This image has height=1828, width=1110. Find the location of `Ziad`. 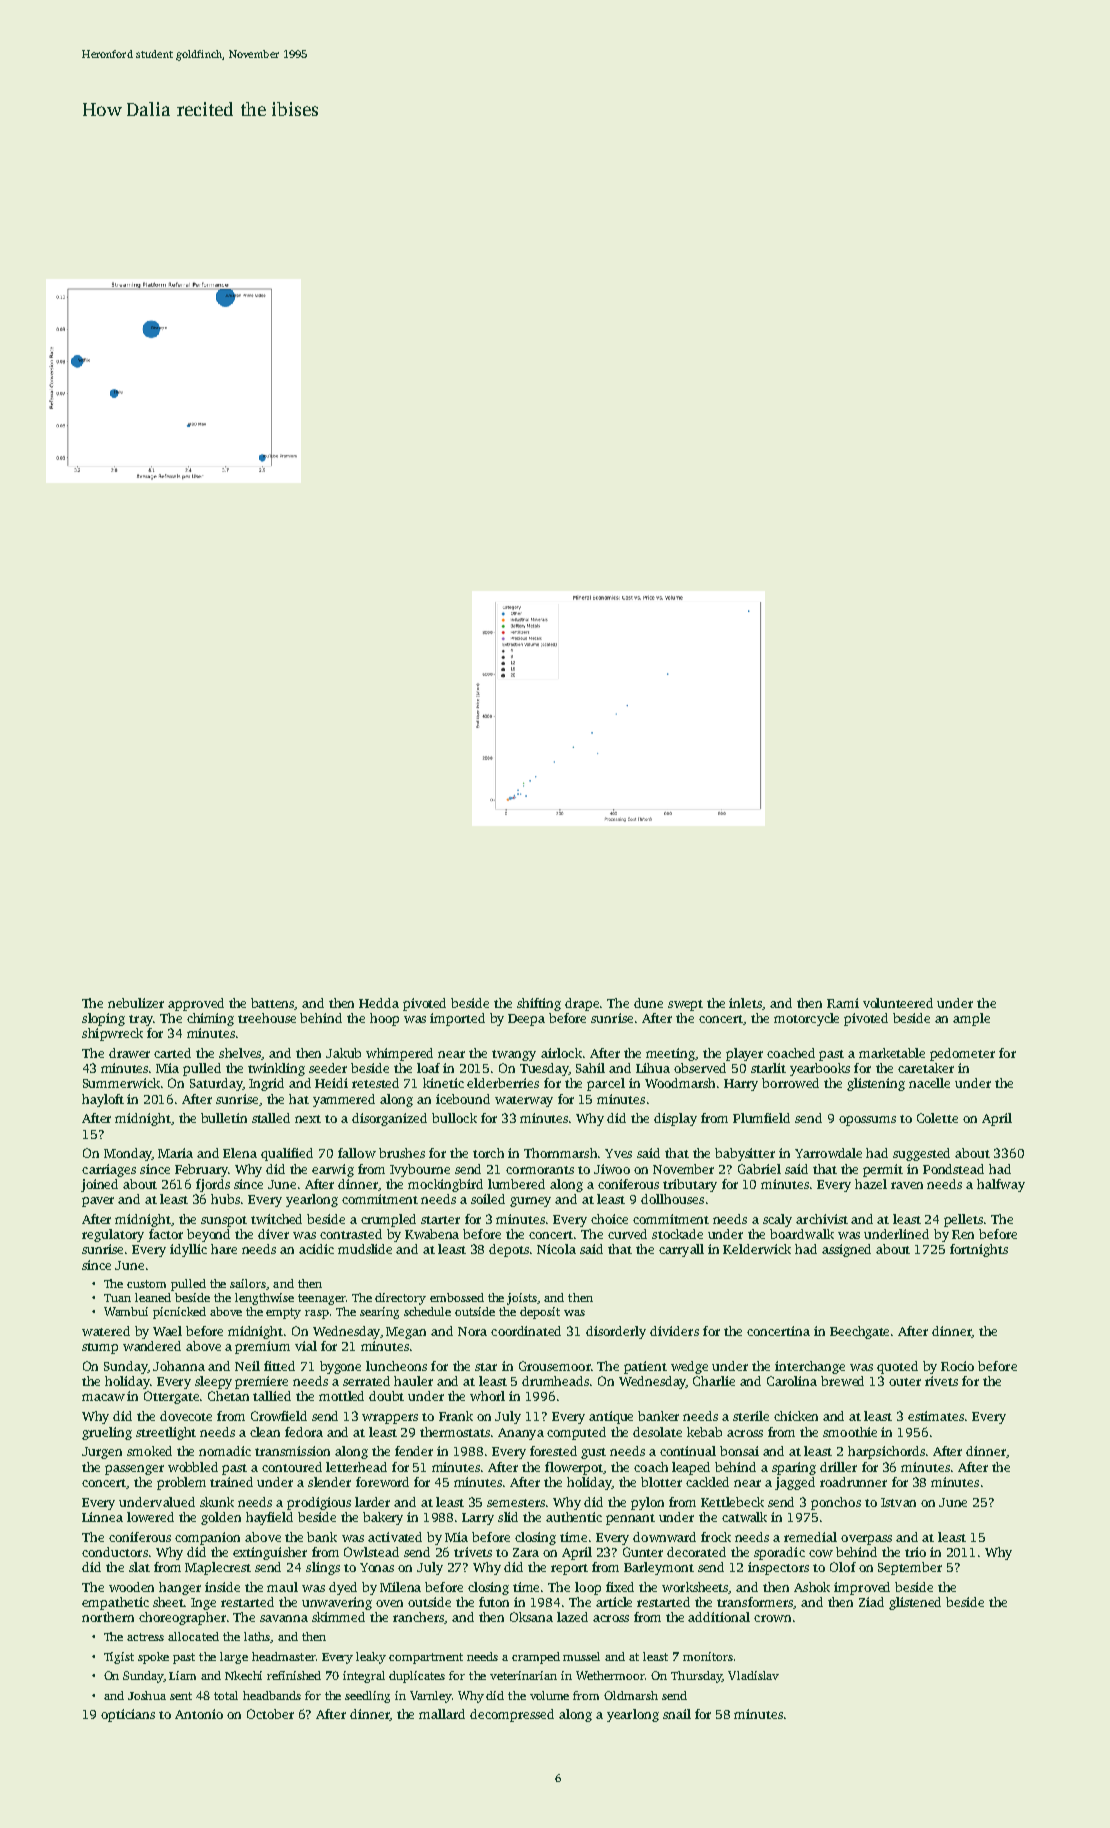

Ziad is located at coordinates (871, 1602).
